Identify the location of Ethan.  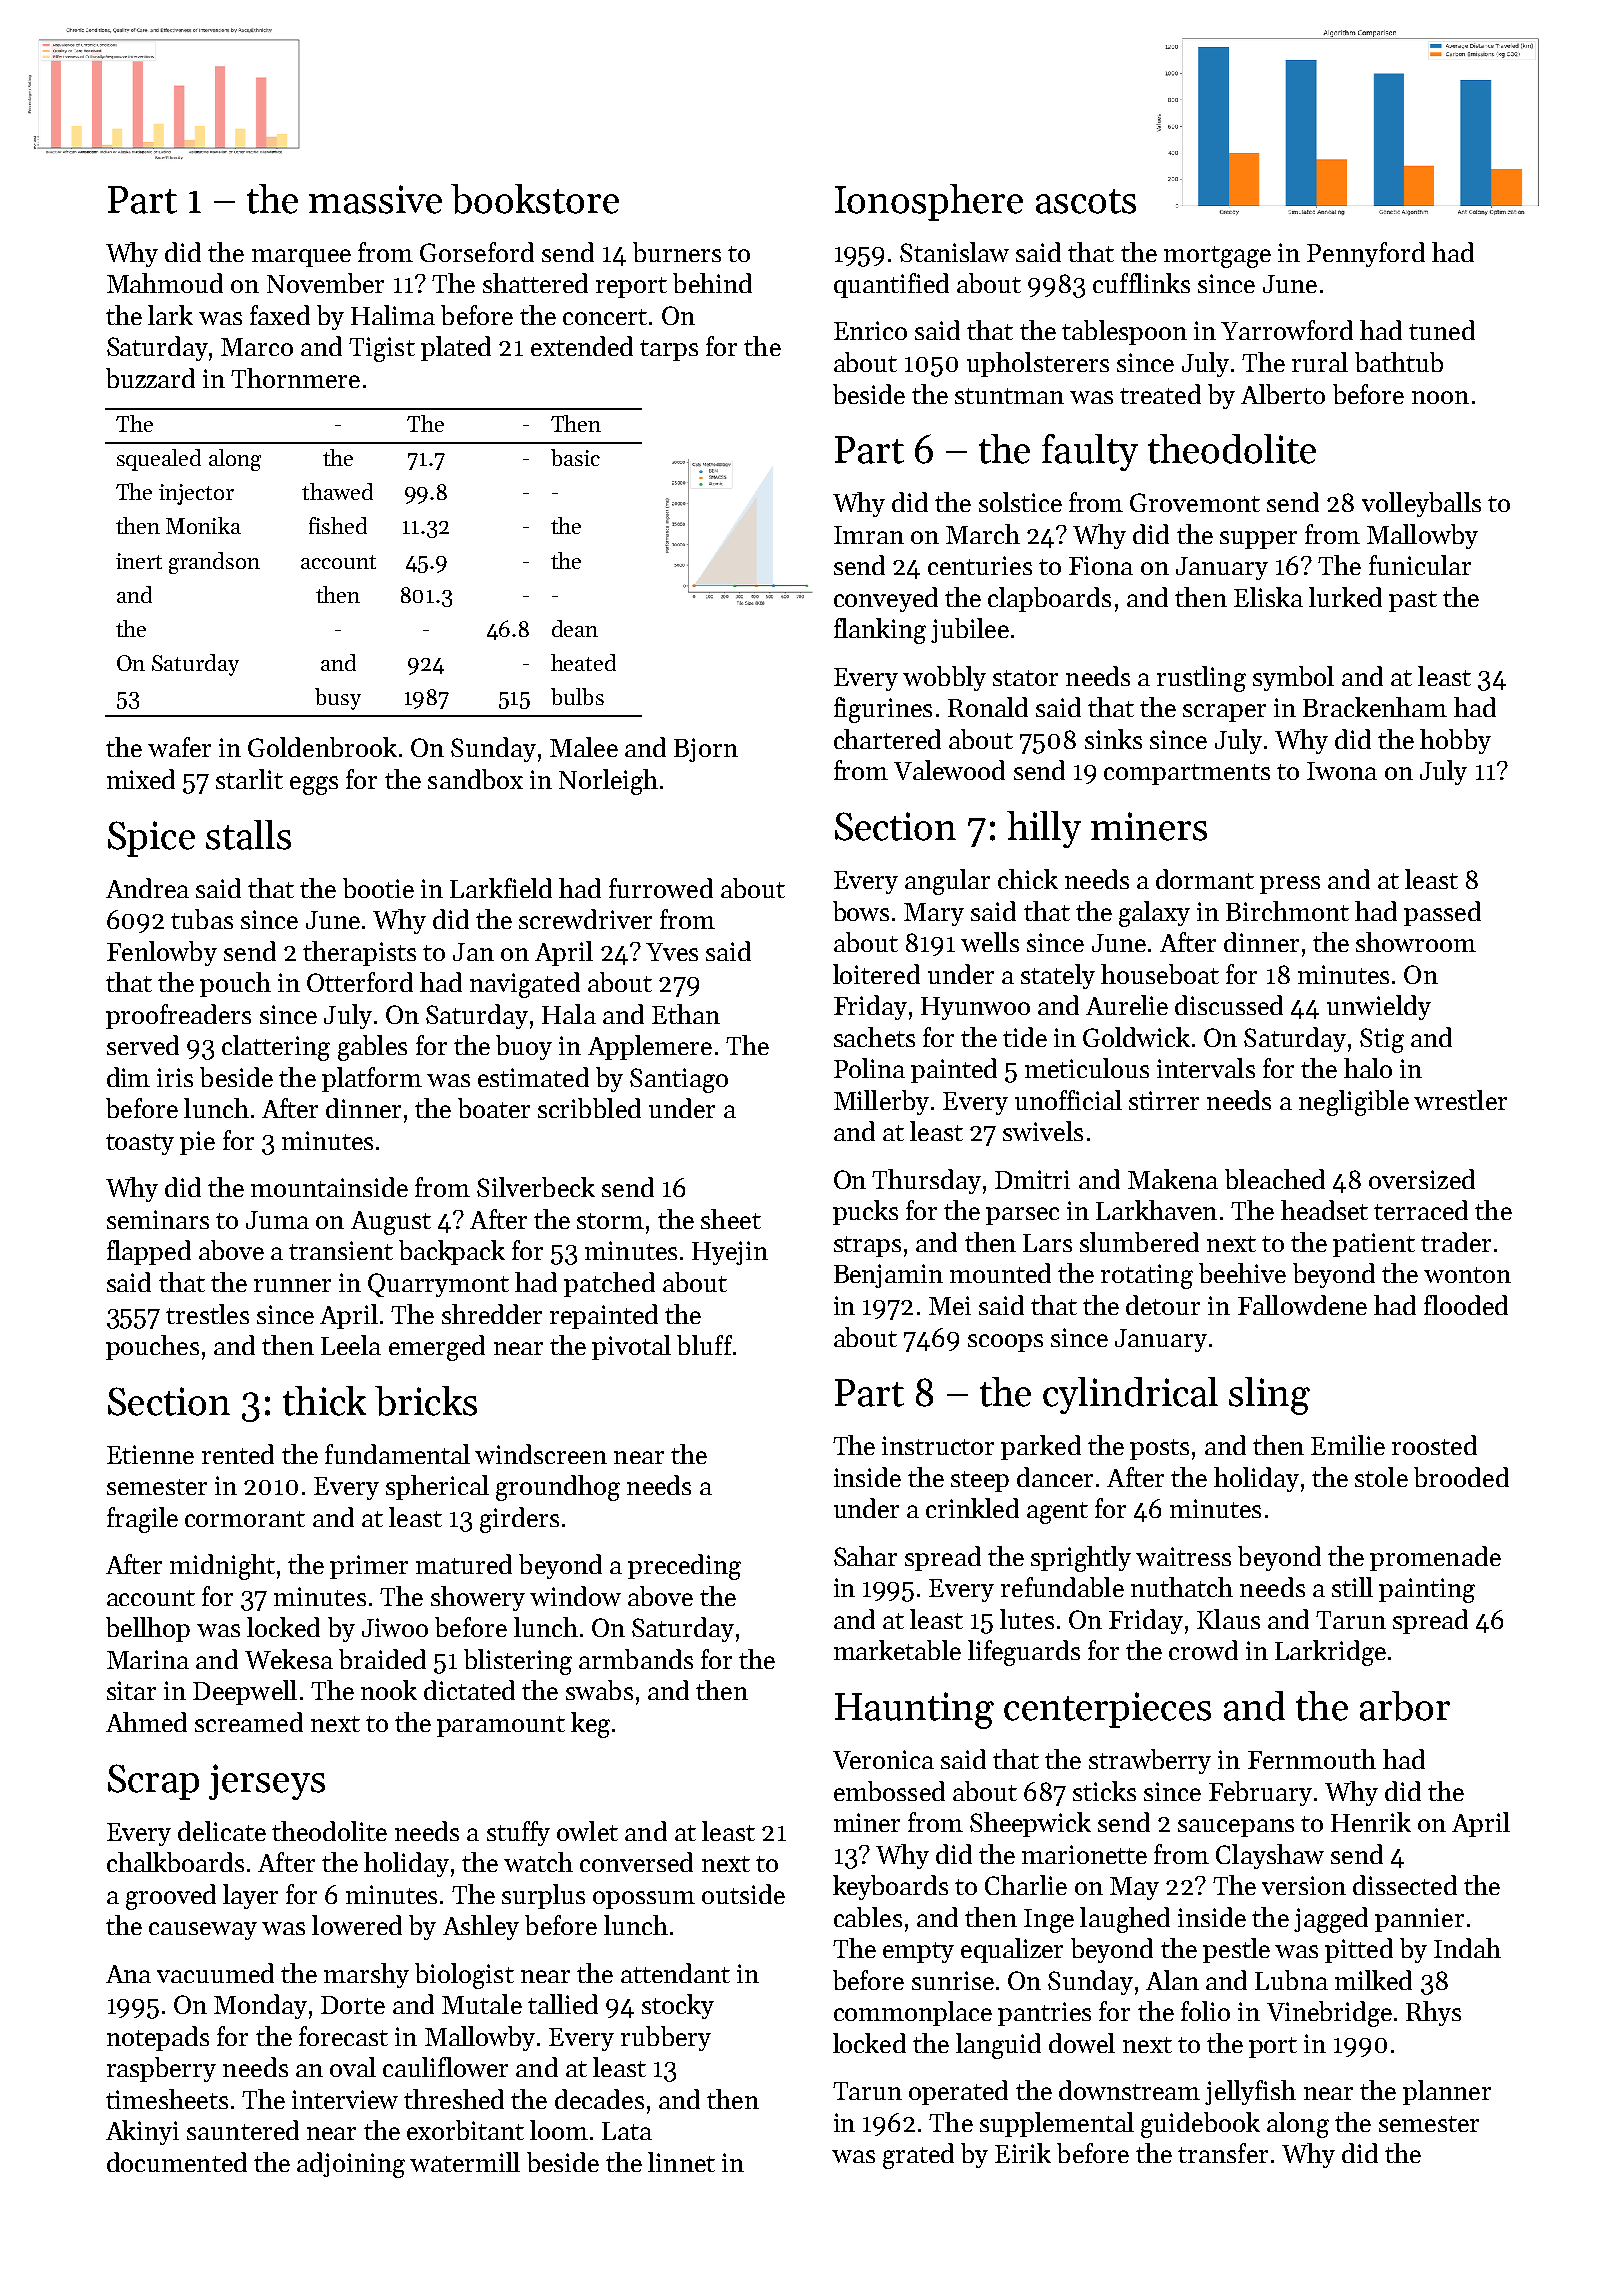
(686, 1014).
